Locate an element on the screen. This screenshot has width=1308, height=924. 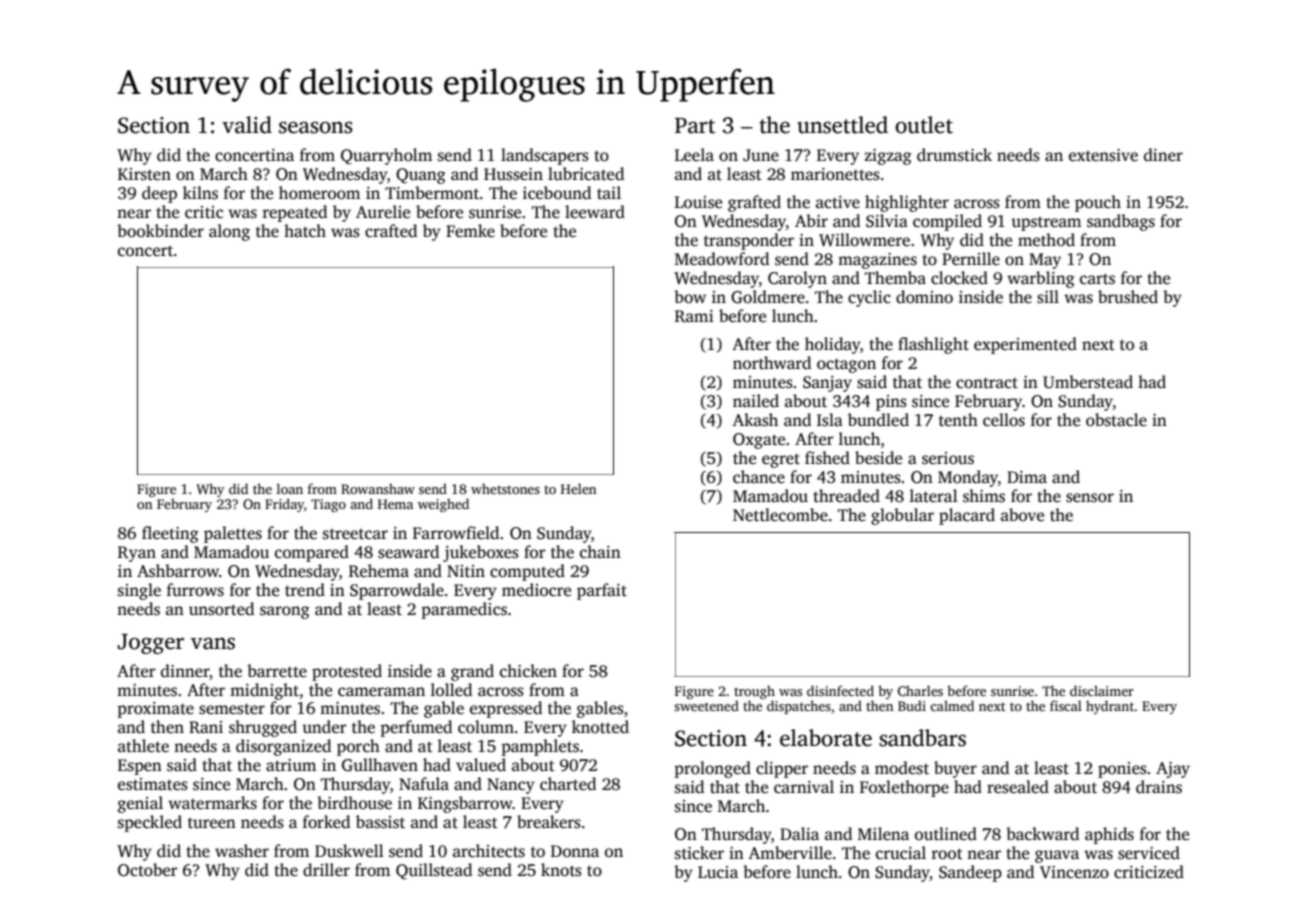
seasons is located at coordinates (316, 127).
